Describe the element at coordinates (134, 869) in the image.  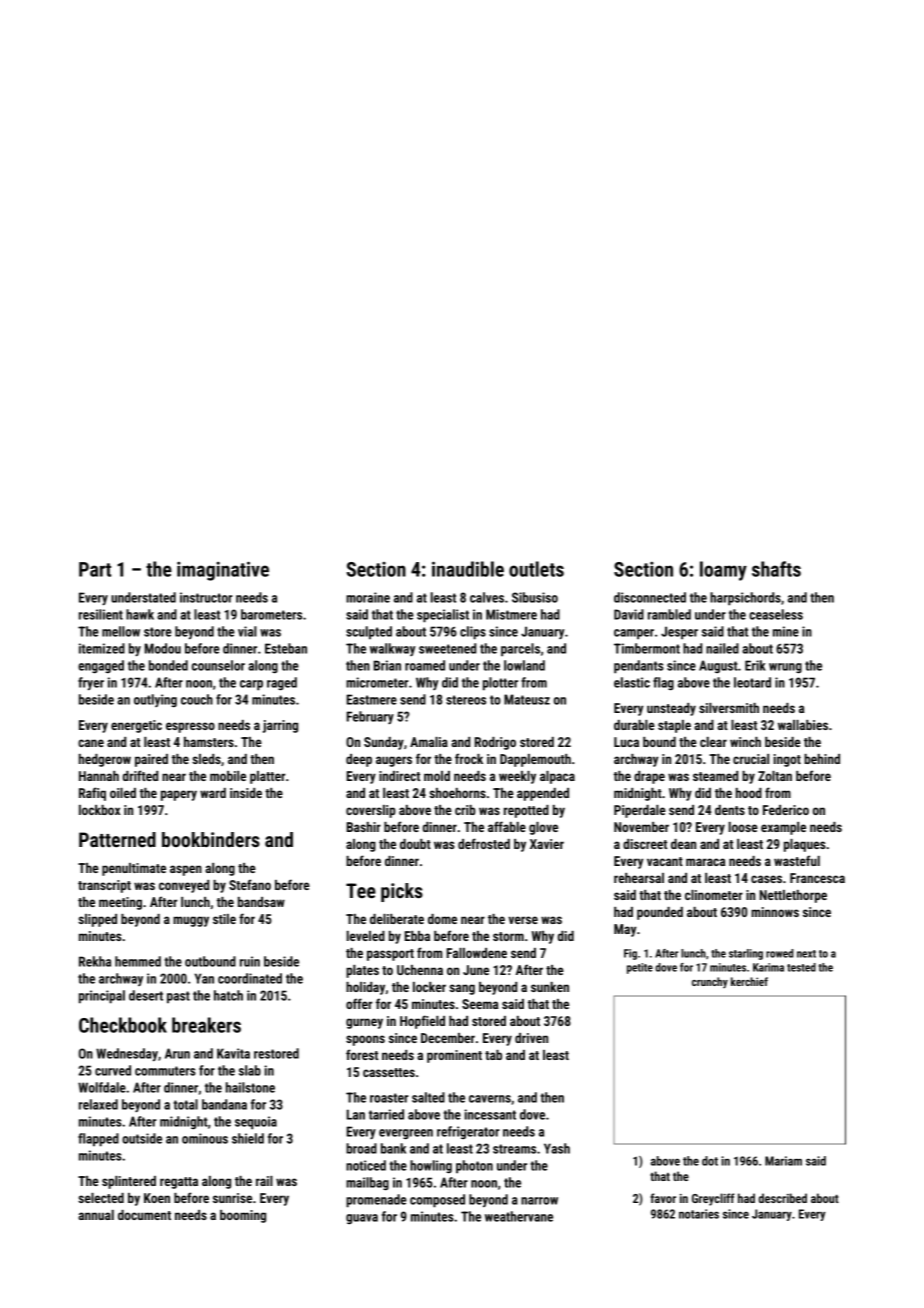
I see `penultimate` at that location.
